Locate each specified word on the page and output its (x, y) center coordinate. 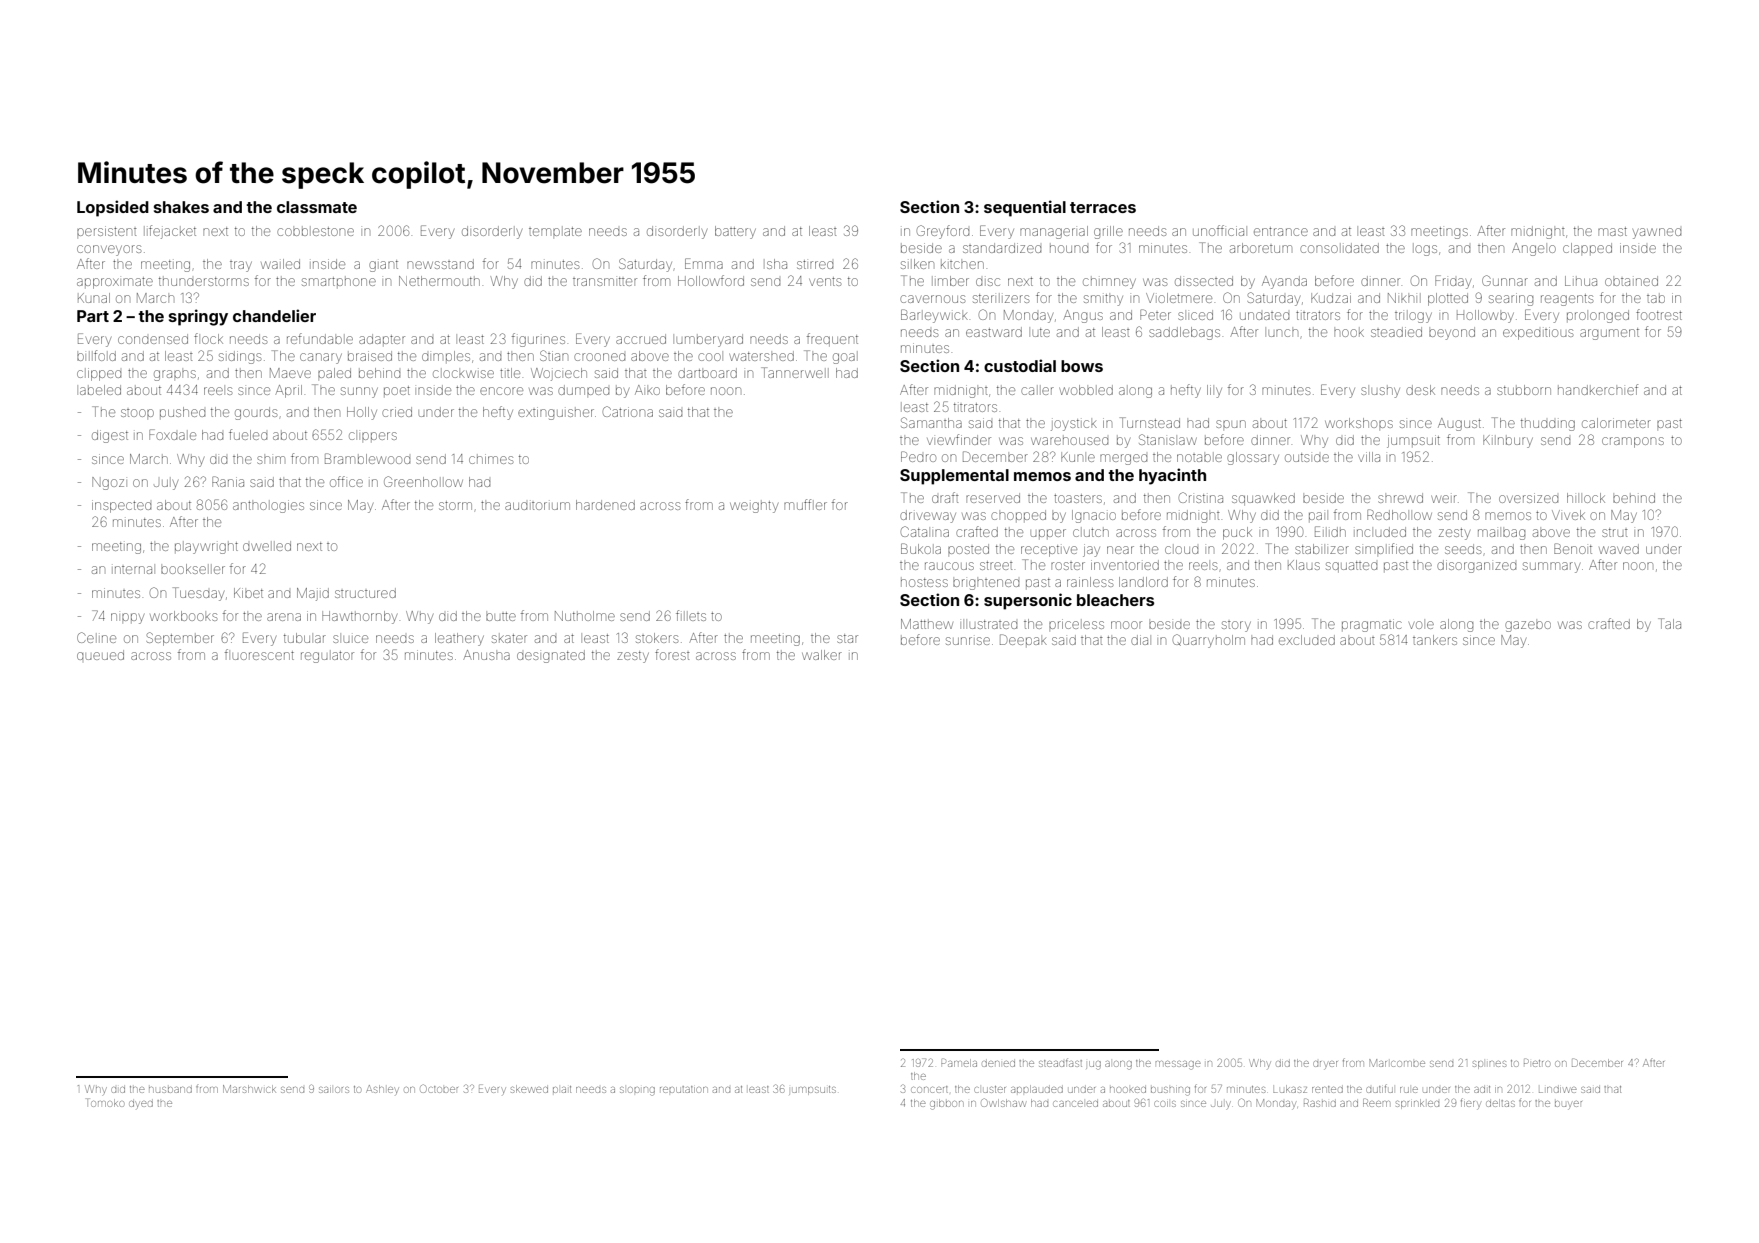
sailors (334, 1090)
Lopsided (113, 208)
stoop (137, 413)
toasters (1078, 498)
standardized (1002, 248)
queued (100, 655)
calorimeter (1616, 423)
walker (822, 655)
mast (1612, 231)
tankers (1435, 640)
